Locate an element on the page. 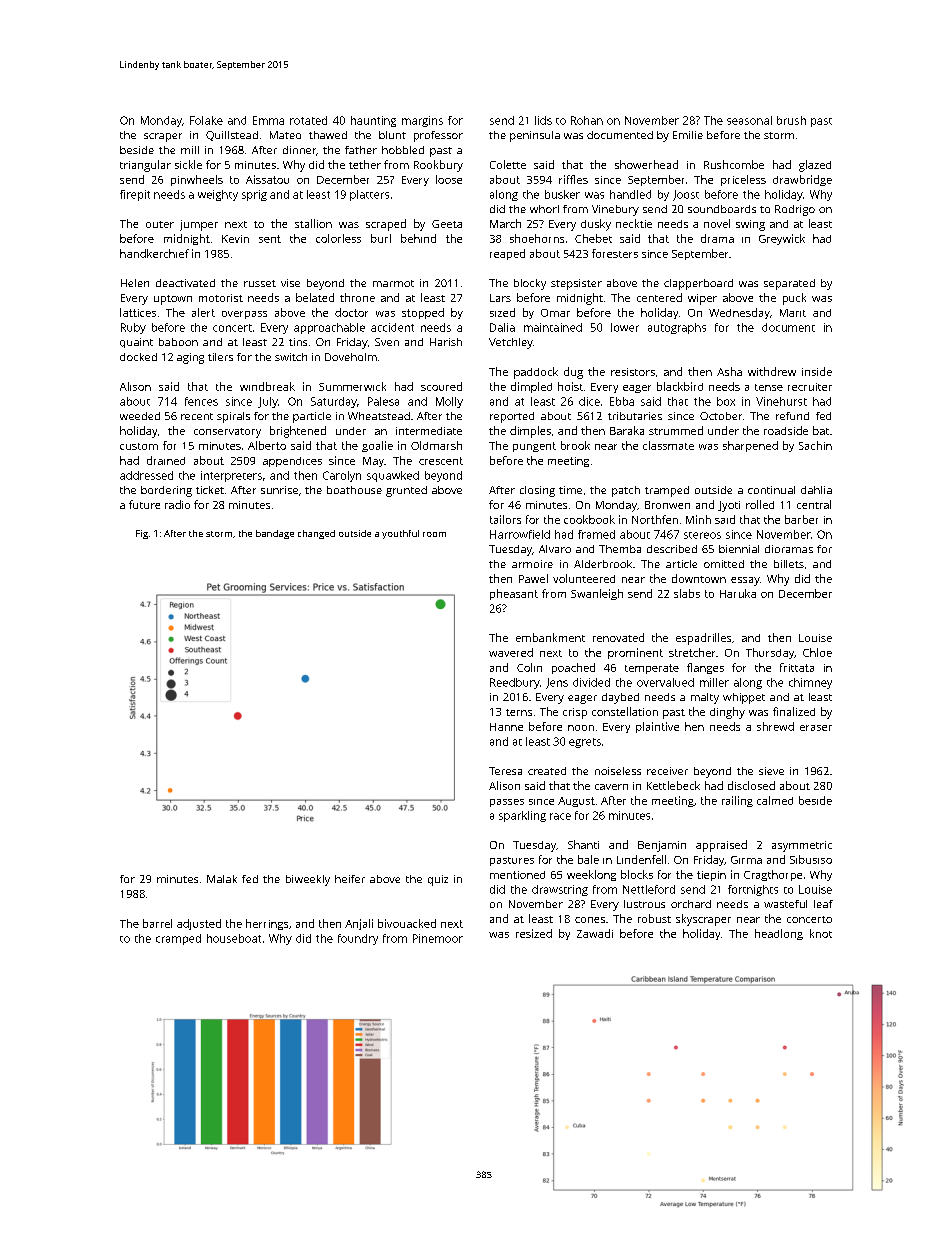  headlong is located at coordinates (779, 934).
